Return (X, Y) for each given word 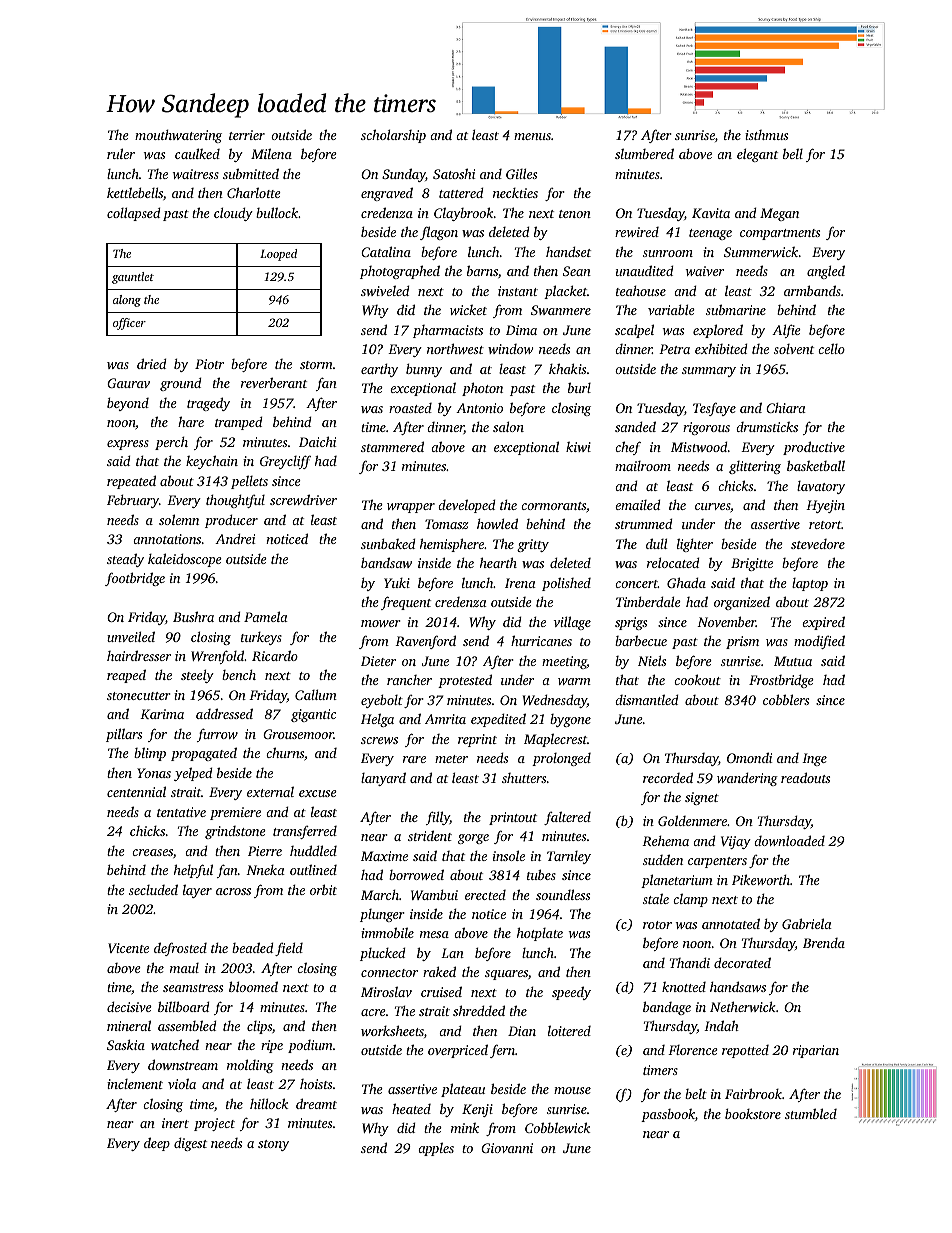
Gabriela (807, 923)
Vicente (128, 948)
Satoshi (454, 173)
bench (239, 674)
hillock (269, 1103)
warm (574, 681)
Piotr (209, 364)
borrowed (416, 874)
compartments (780, 234)
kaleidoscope (185, 560)
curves (712, 506)
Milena (271, 153)
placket (565, 292)
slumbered (644, 153)
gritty (533, 545)
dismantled (647, 699)
